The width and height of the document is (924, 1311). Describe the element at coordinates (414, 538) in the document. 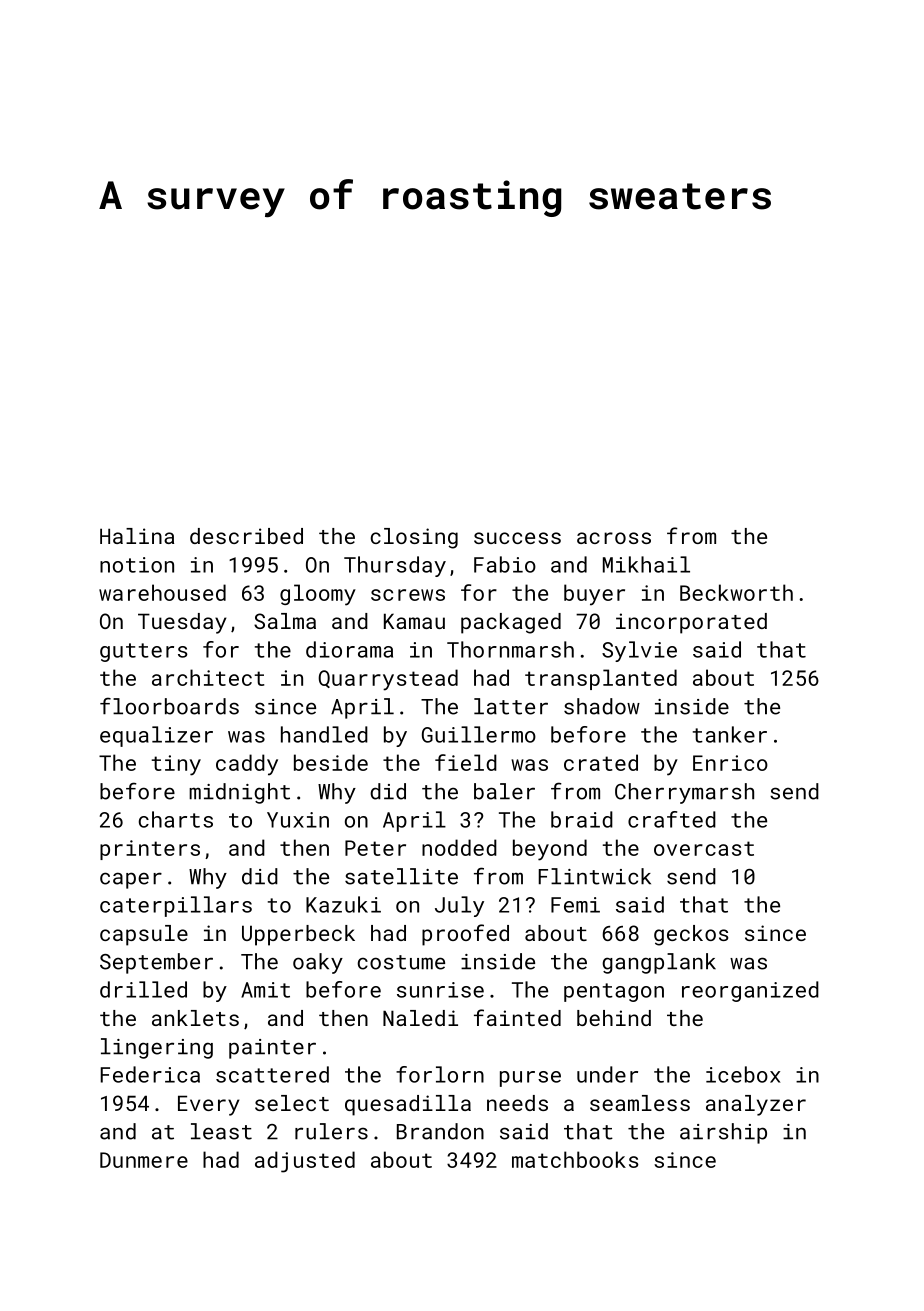

I see `closing` at that location.
